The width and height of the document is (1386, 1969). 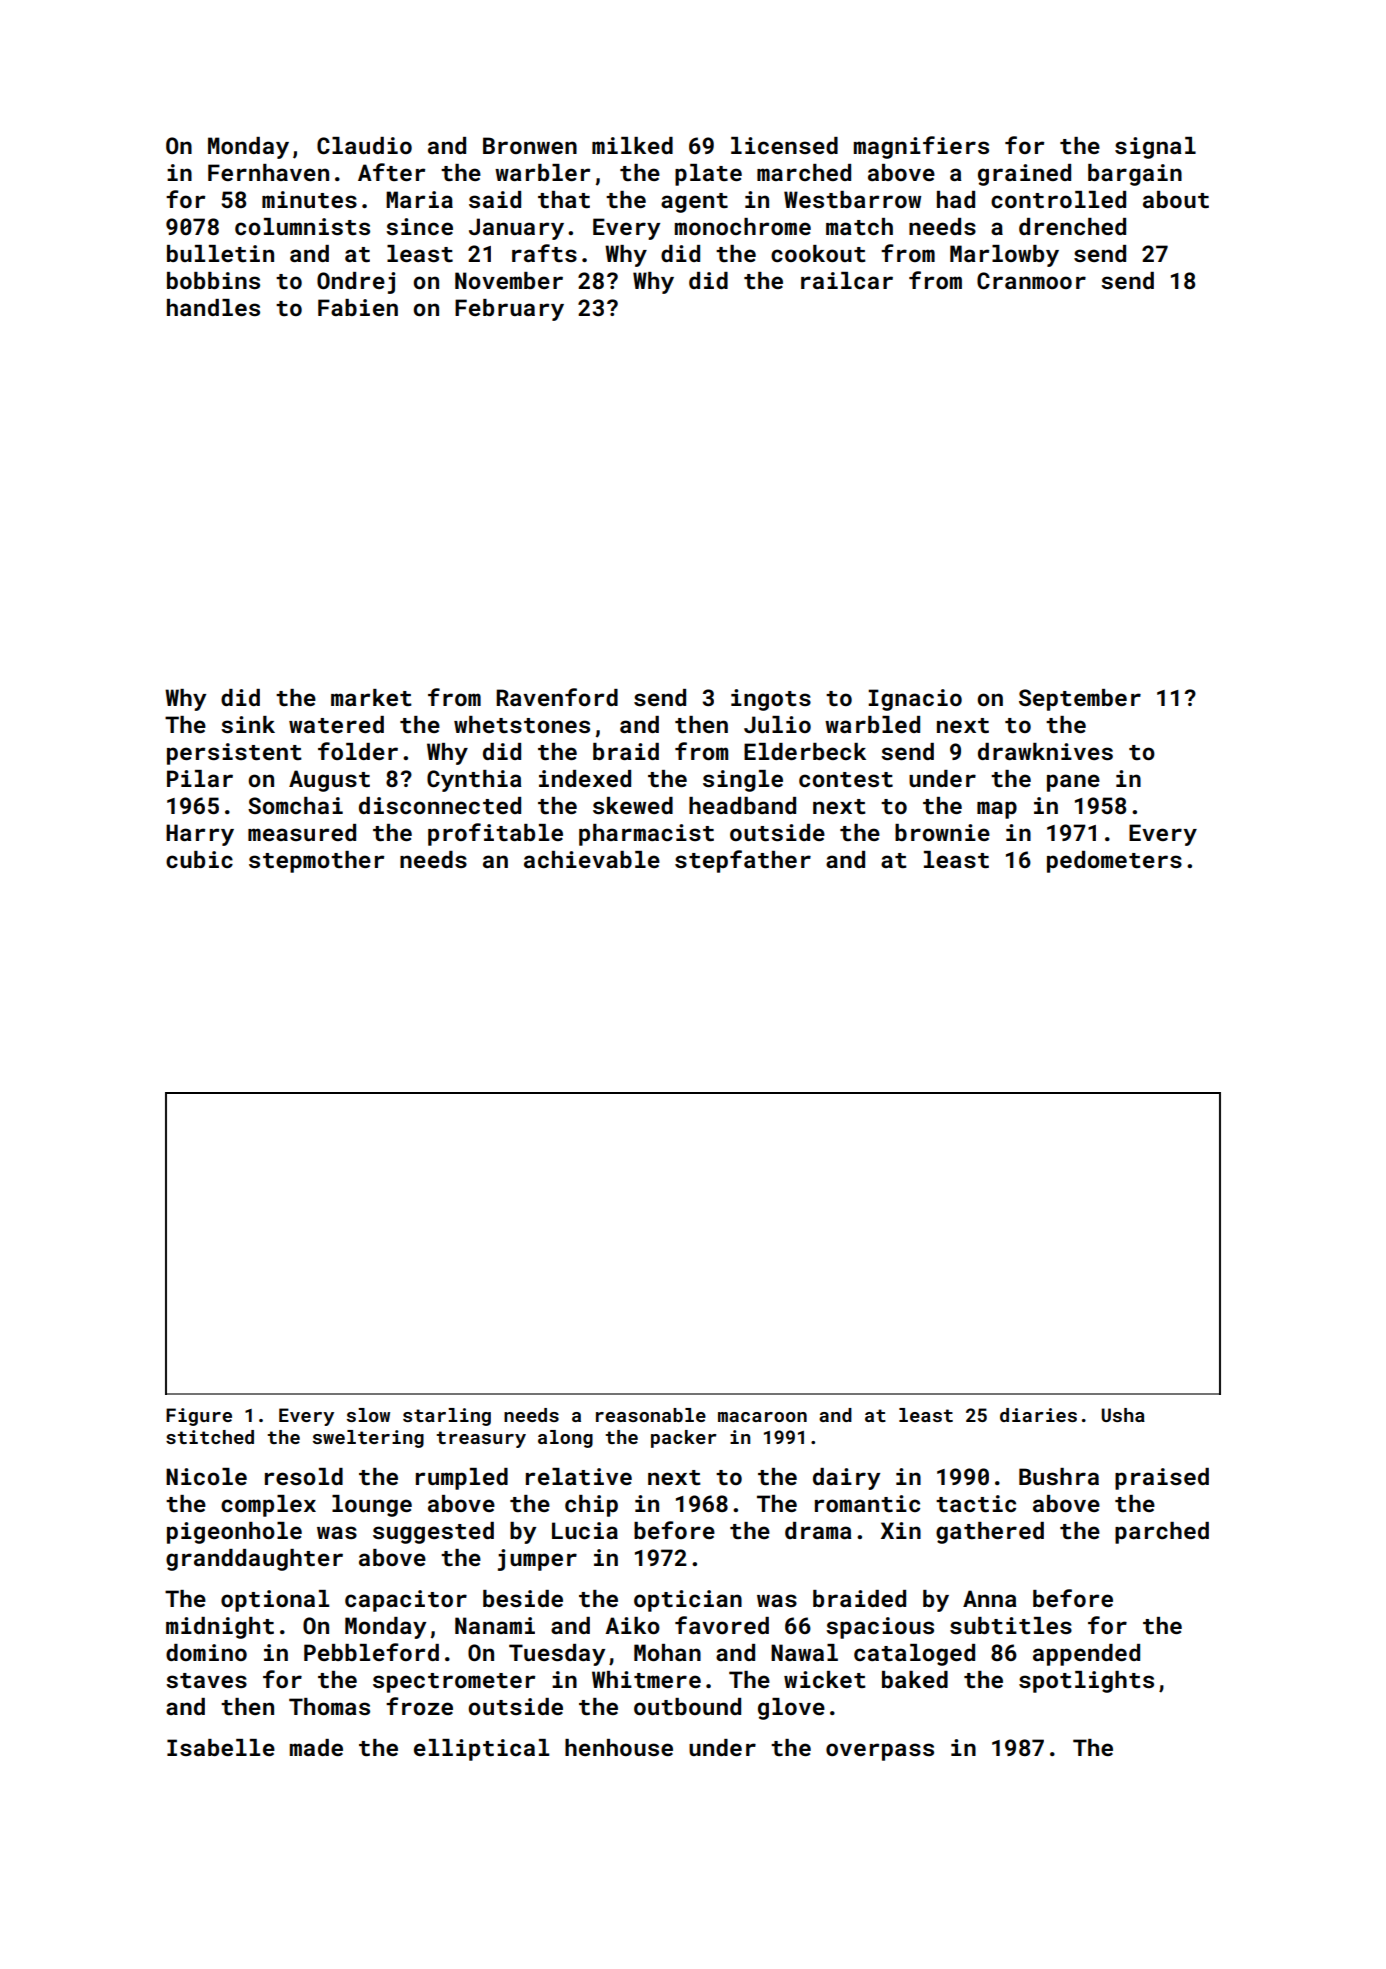 What do you see at coordinates (1031, 280) in the document?
I see `Cranmoor` at bounding box center [1031, 280].
